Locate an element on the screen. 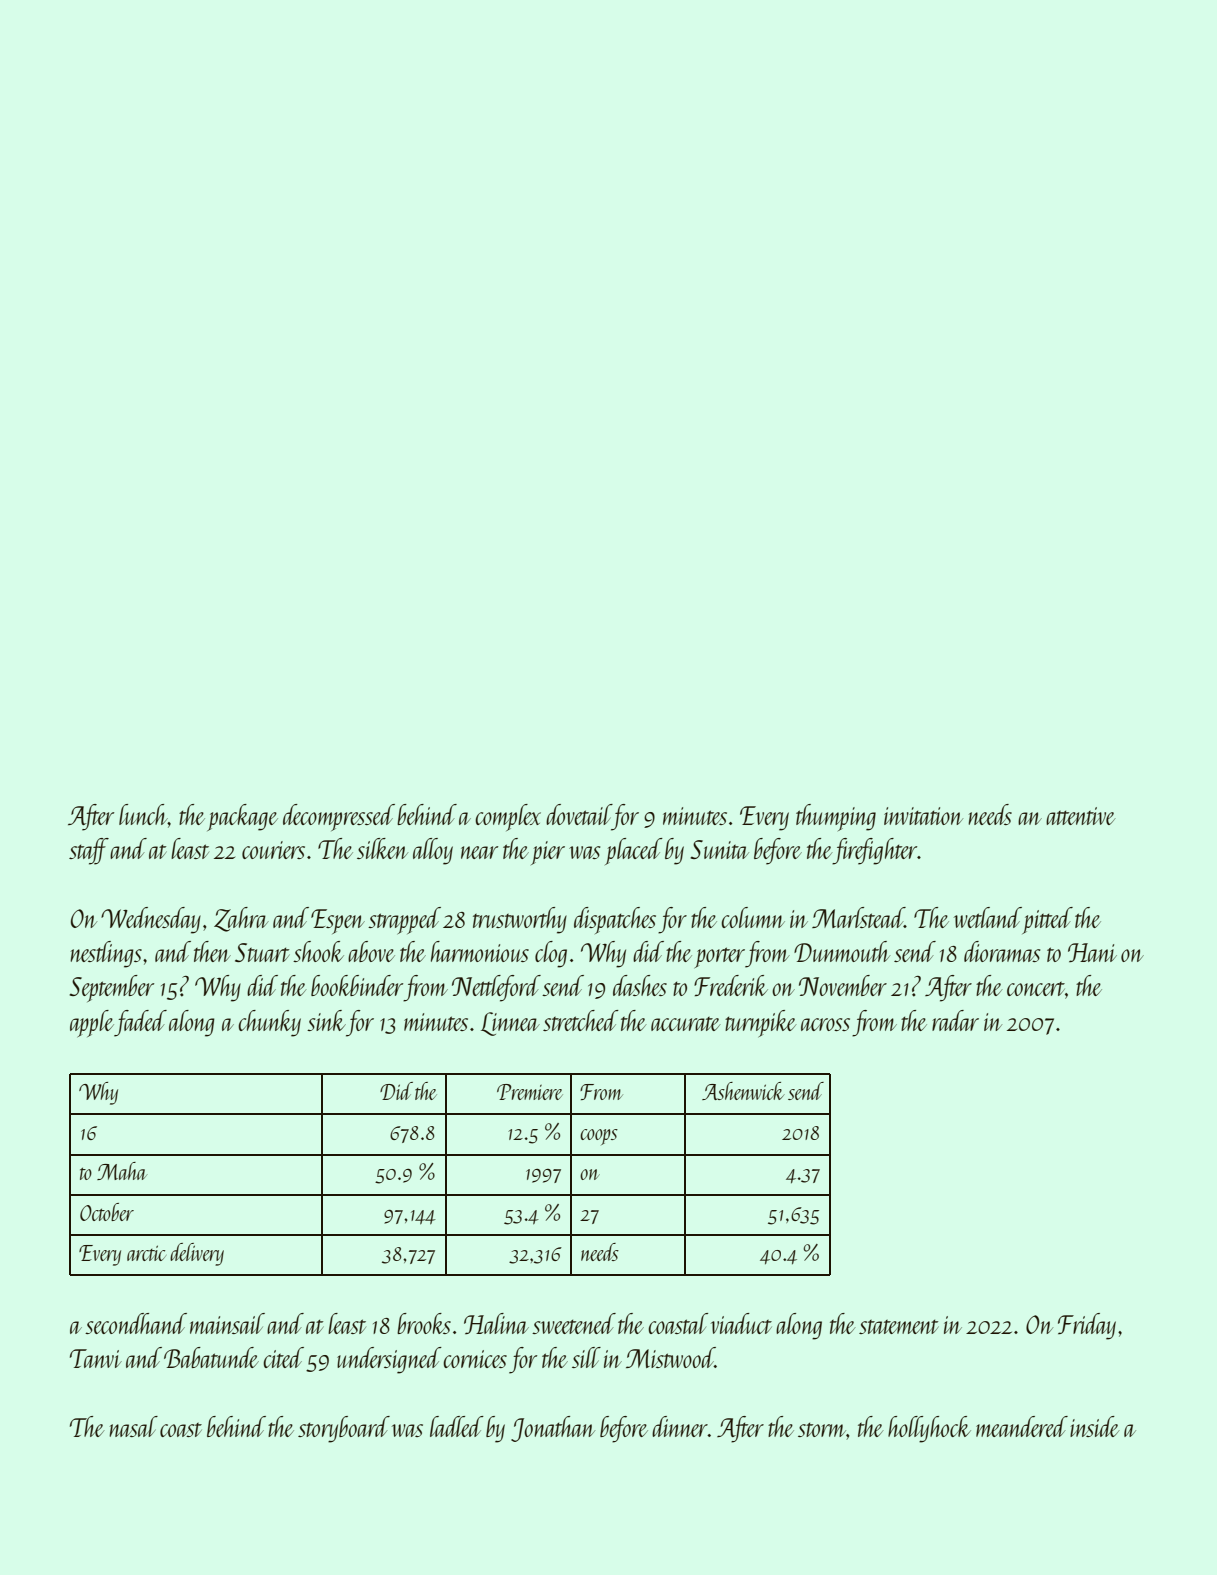  Hani is located at coordinates (1092, 952).
